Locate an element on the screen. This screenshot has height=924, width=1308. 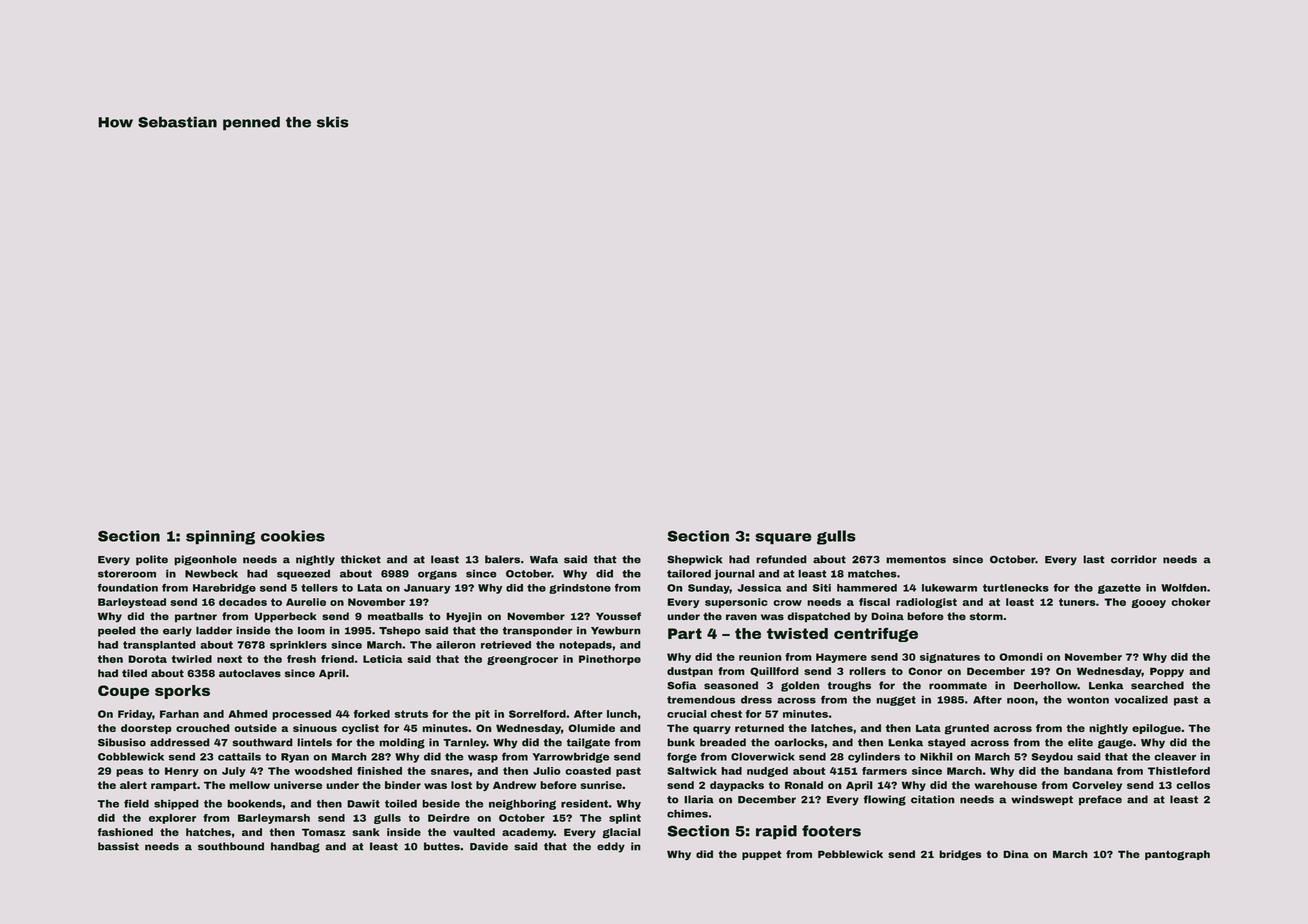
polite is located at coordinates (152, 560).
